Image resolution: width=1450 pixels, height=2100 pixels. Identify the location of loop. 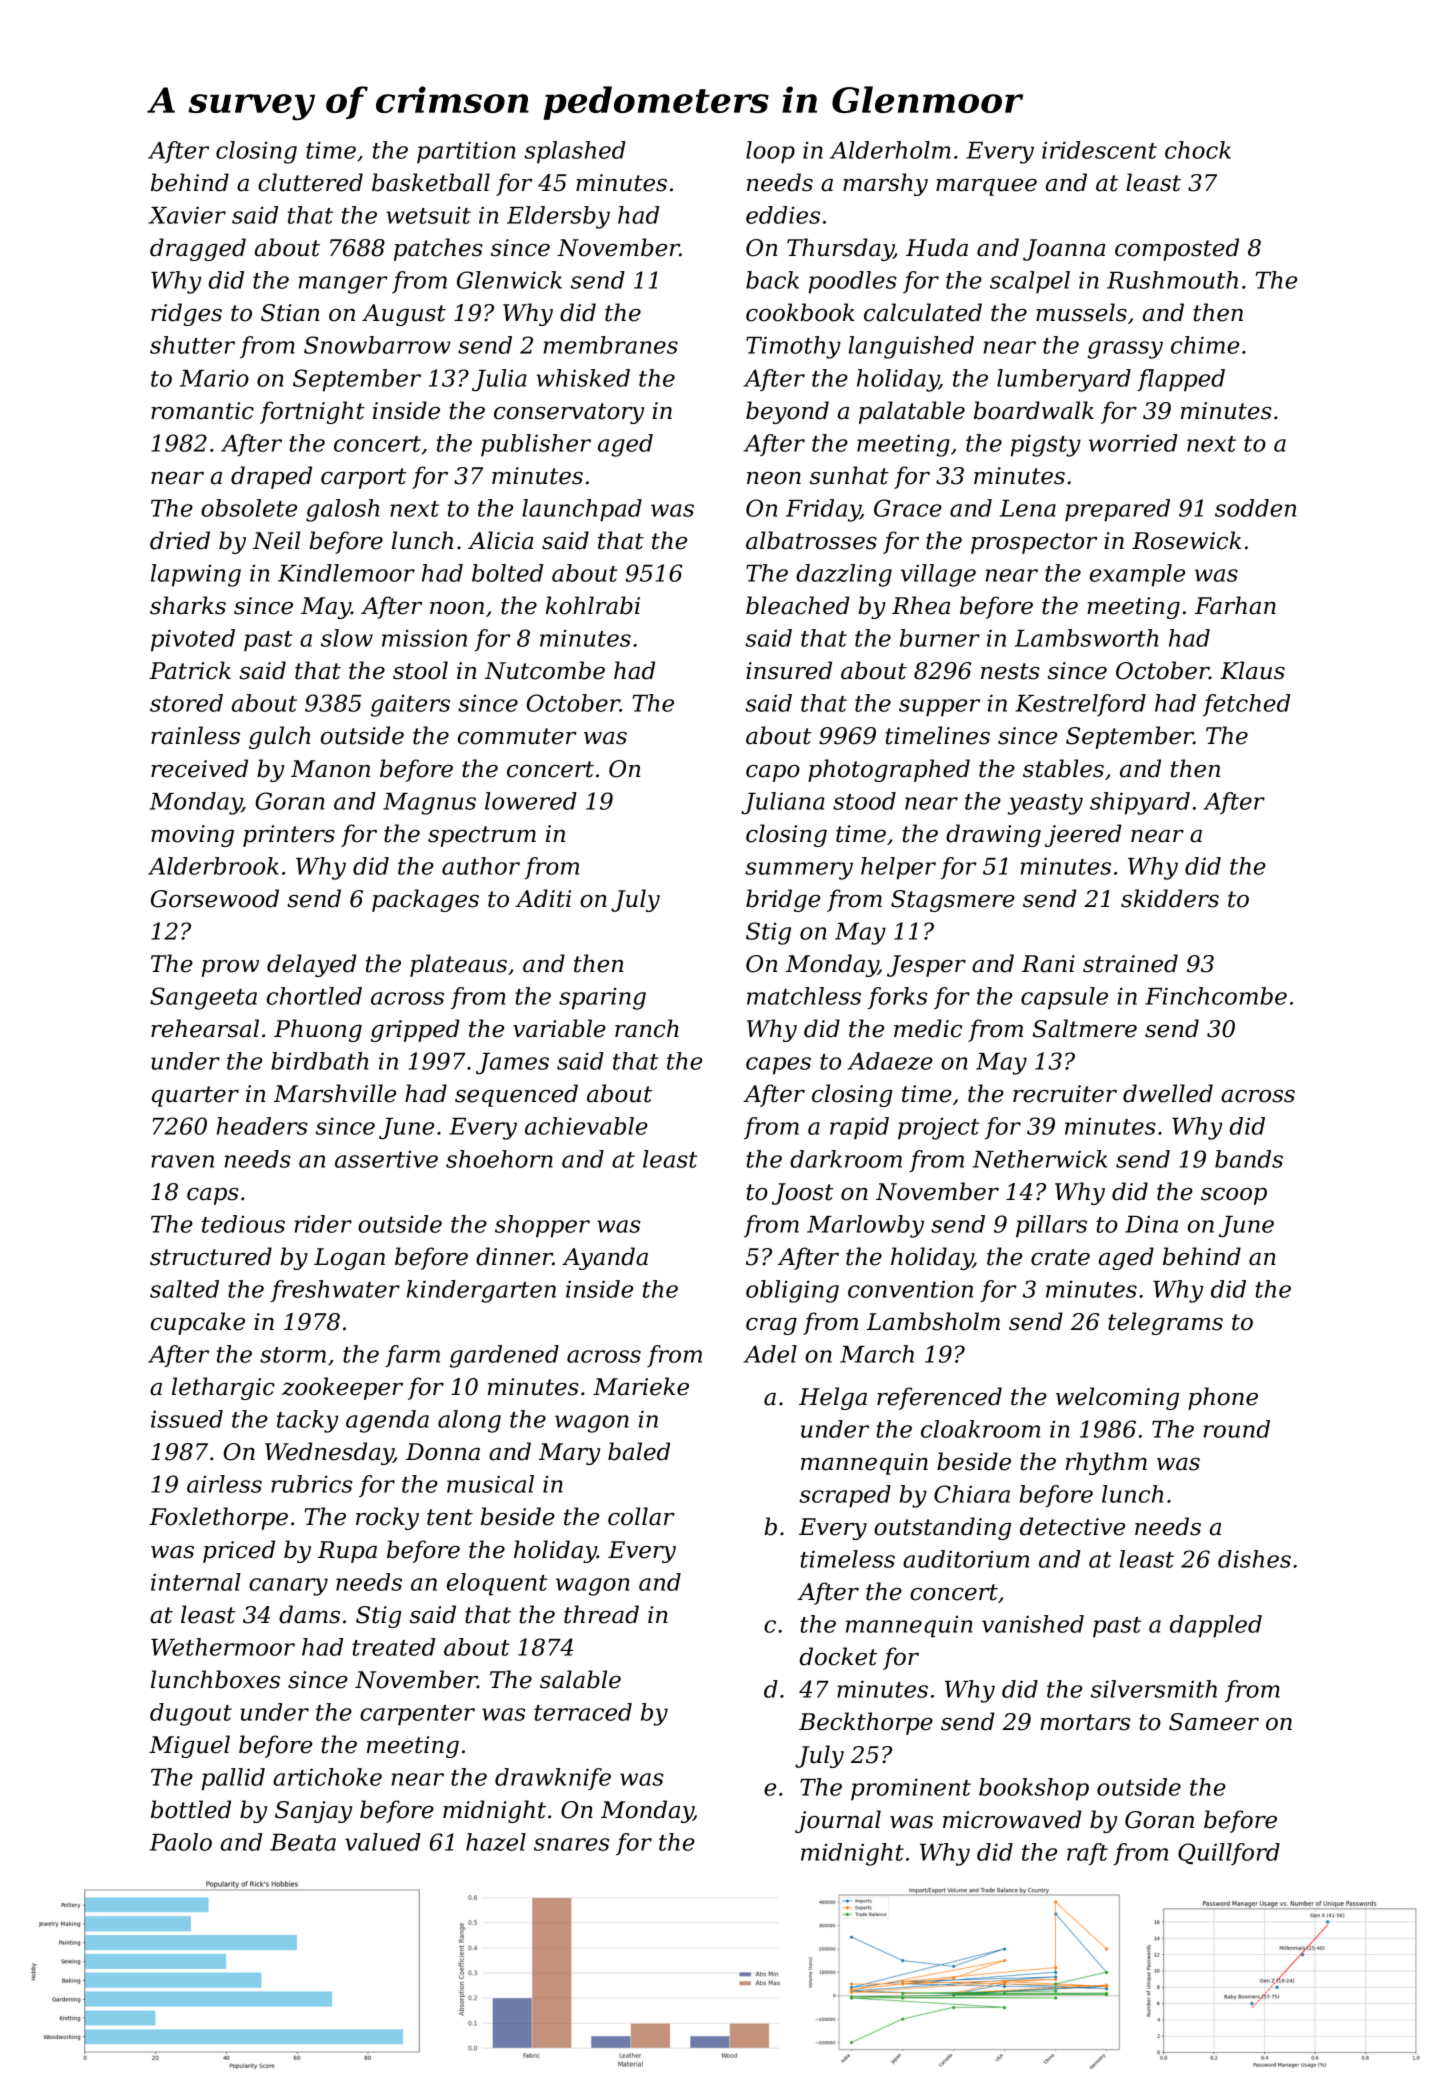
(770, 152).
